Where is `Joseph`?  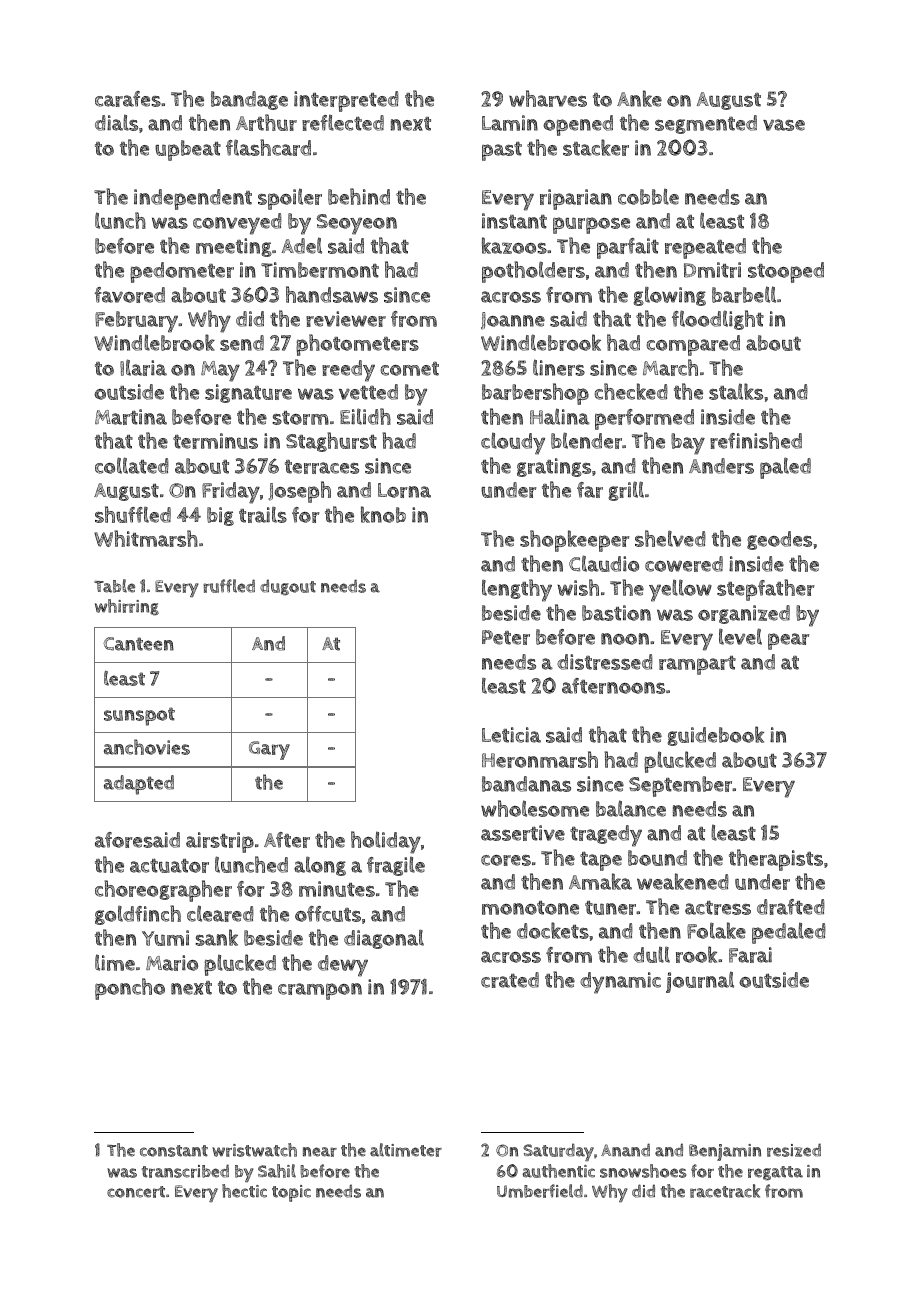 Joseph is located at coordinates (299, 492).
